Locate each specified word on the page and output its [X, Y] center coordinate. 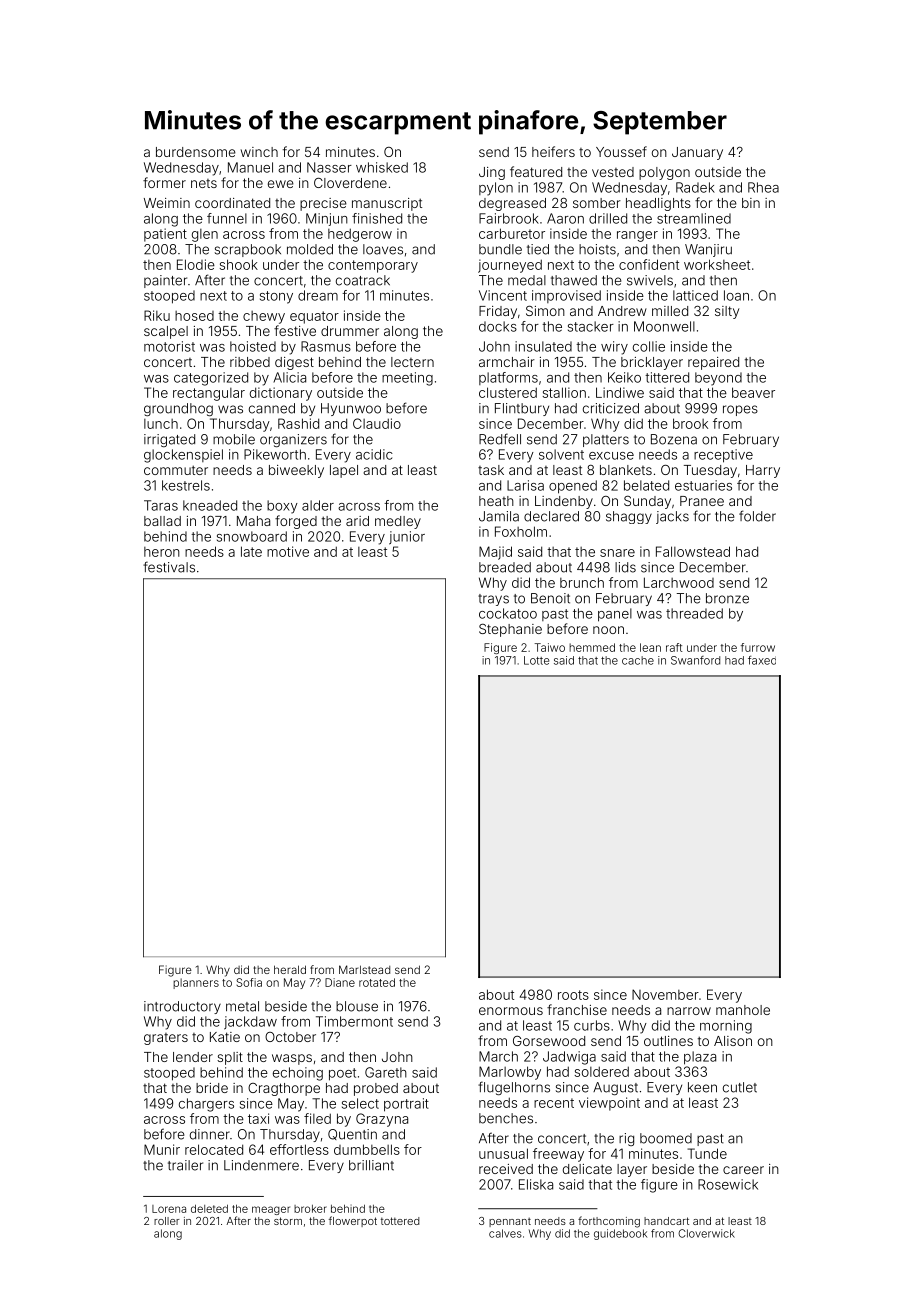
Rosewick [728, 1184]
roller [167, 1221]
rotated [377, 982]
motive [288, 551]
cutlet [740, 1087]
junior [407, 538]
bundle [500, 249]
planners [196, 983]
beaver [753, 392]
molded [310, 249]
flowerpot [353, 1221]
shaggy [629, 517]
